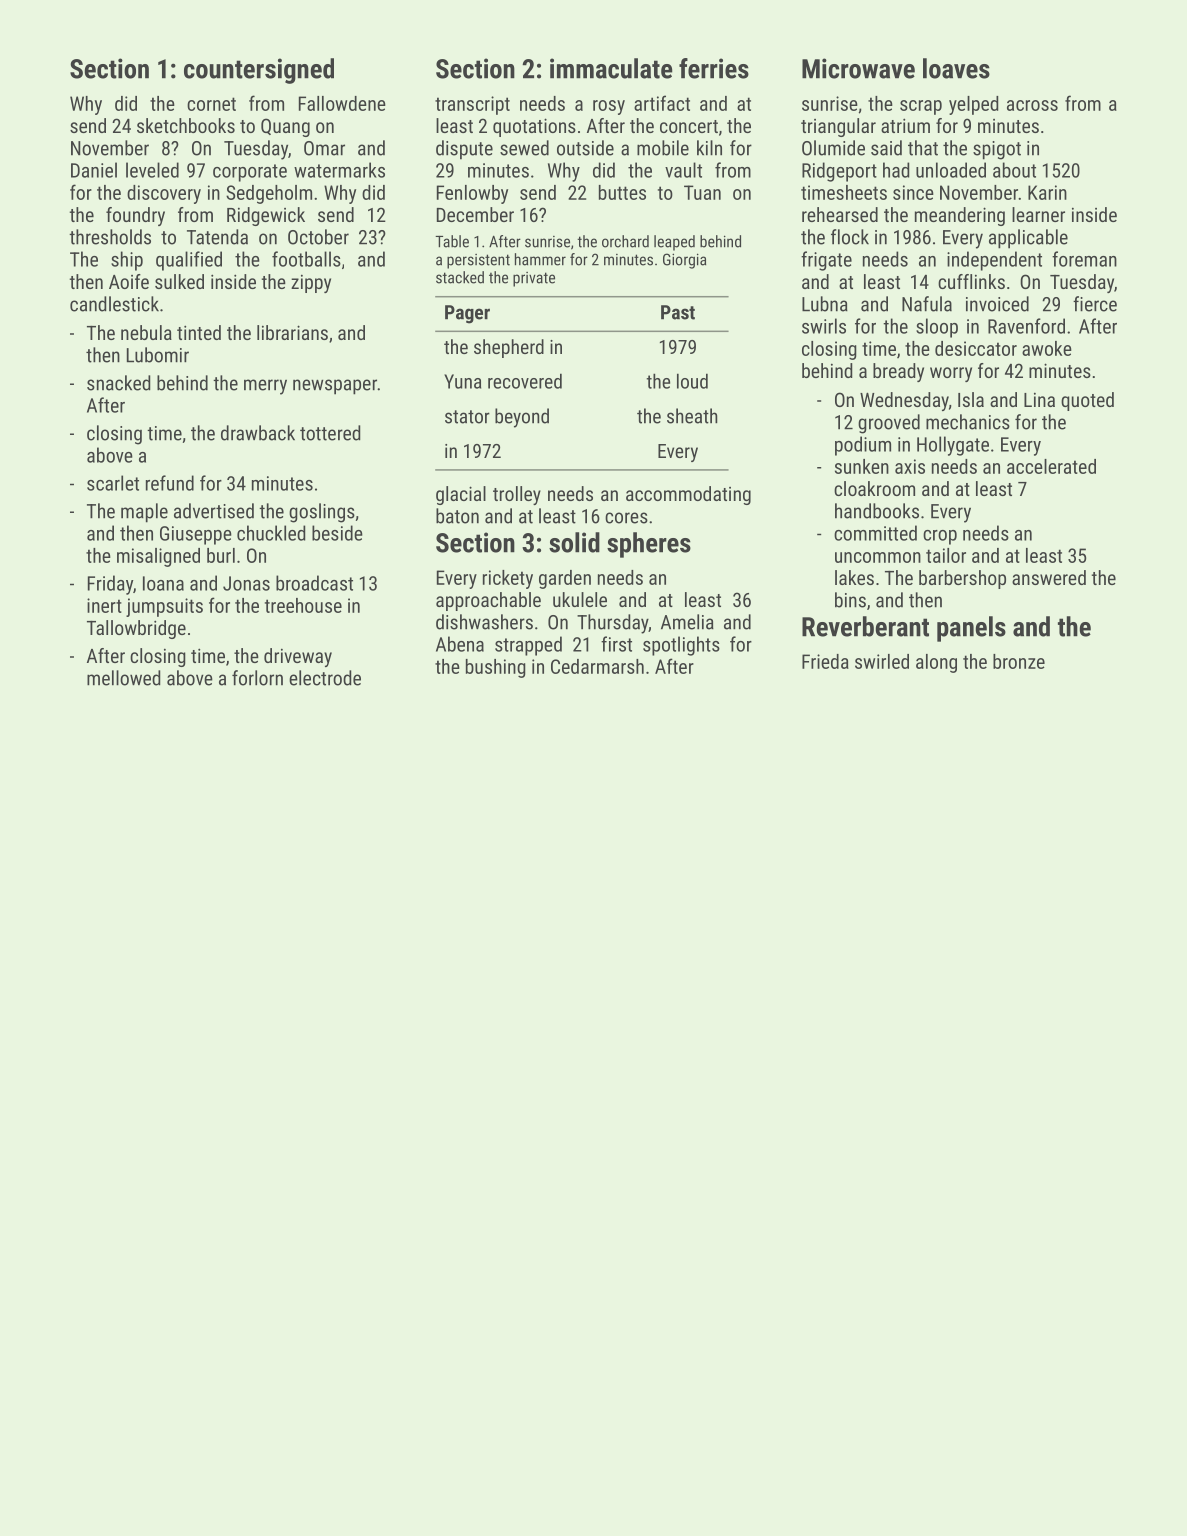  I want to click on countersigned, so click(259, 71).
